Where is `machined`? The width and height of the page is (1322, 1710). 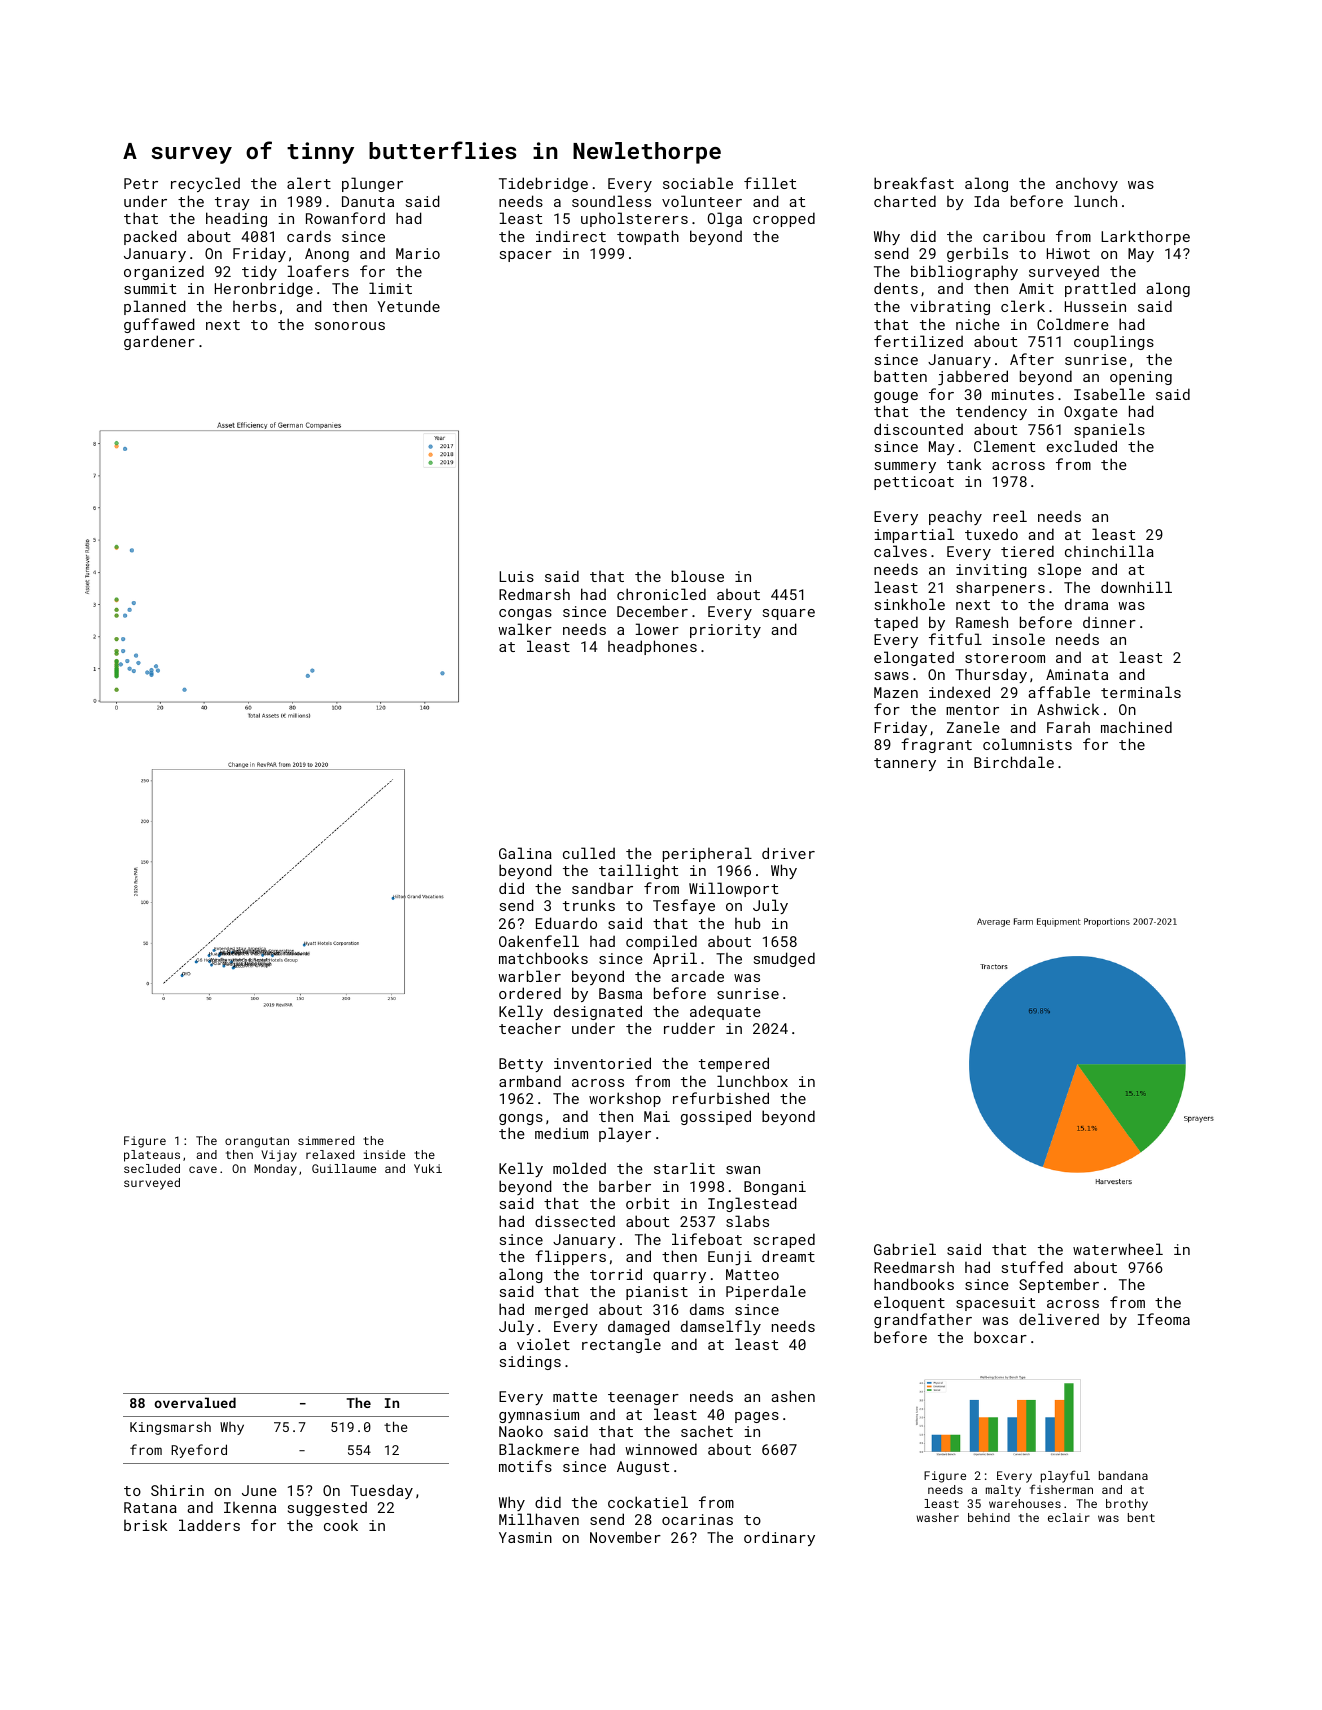 machined is located at coordinates (1136, 727).
